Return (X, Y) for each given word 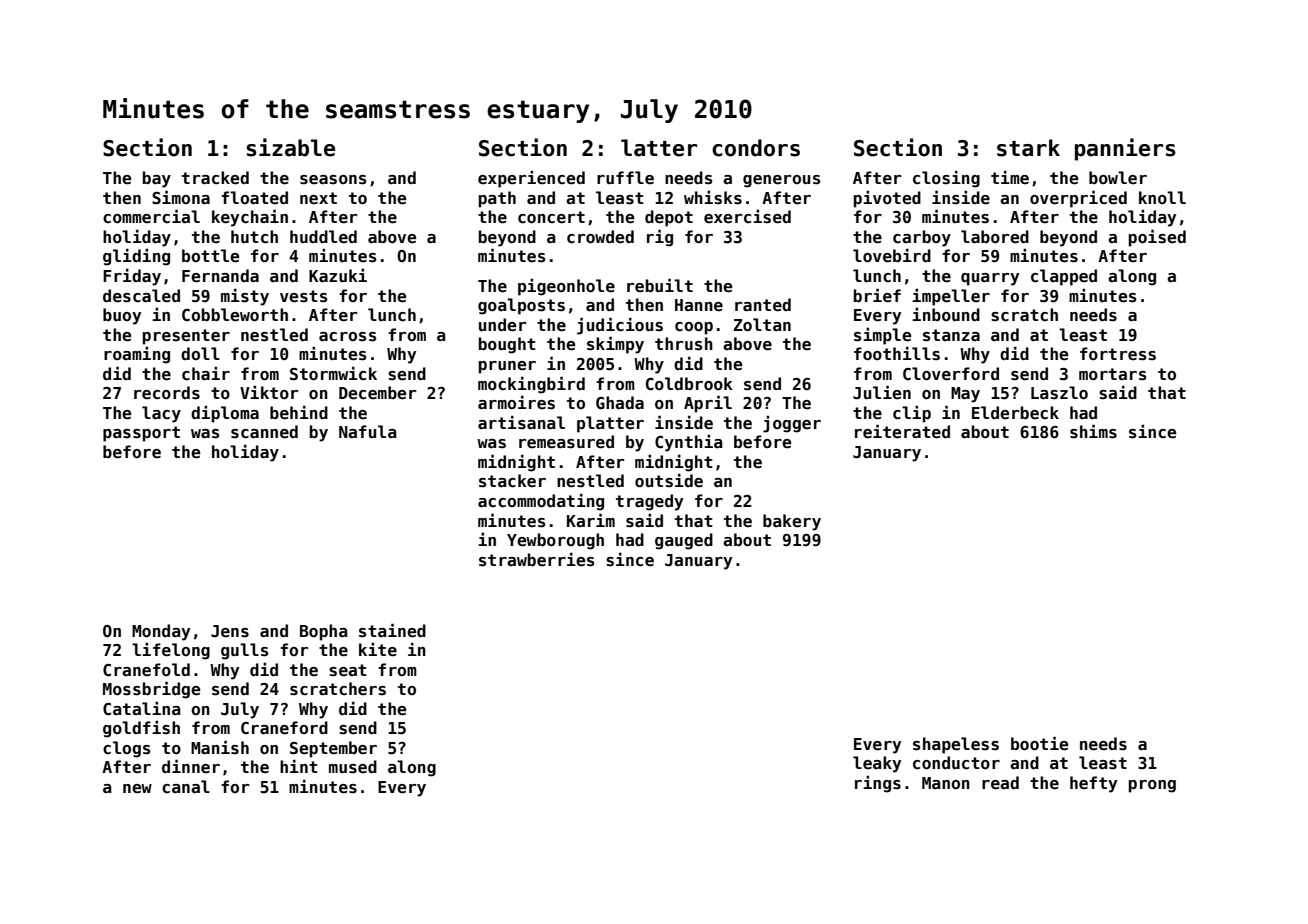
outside (669, 480)
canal (186, 786)
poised (1157, 238)
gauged (684, 541)
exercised (747, 216)
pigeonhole (566, 287)
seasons (333, 180)
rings (878, 784)
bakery (792, 522)
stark (1028, 148)
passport (141, 434)
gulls (244, 651)
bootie (1040, 743)
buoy (122, 316)
